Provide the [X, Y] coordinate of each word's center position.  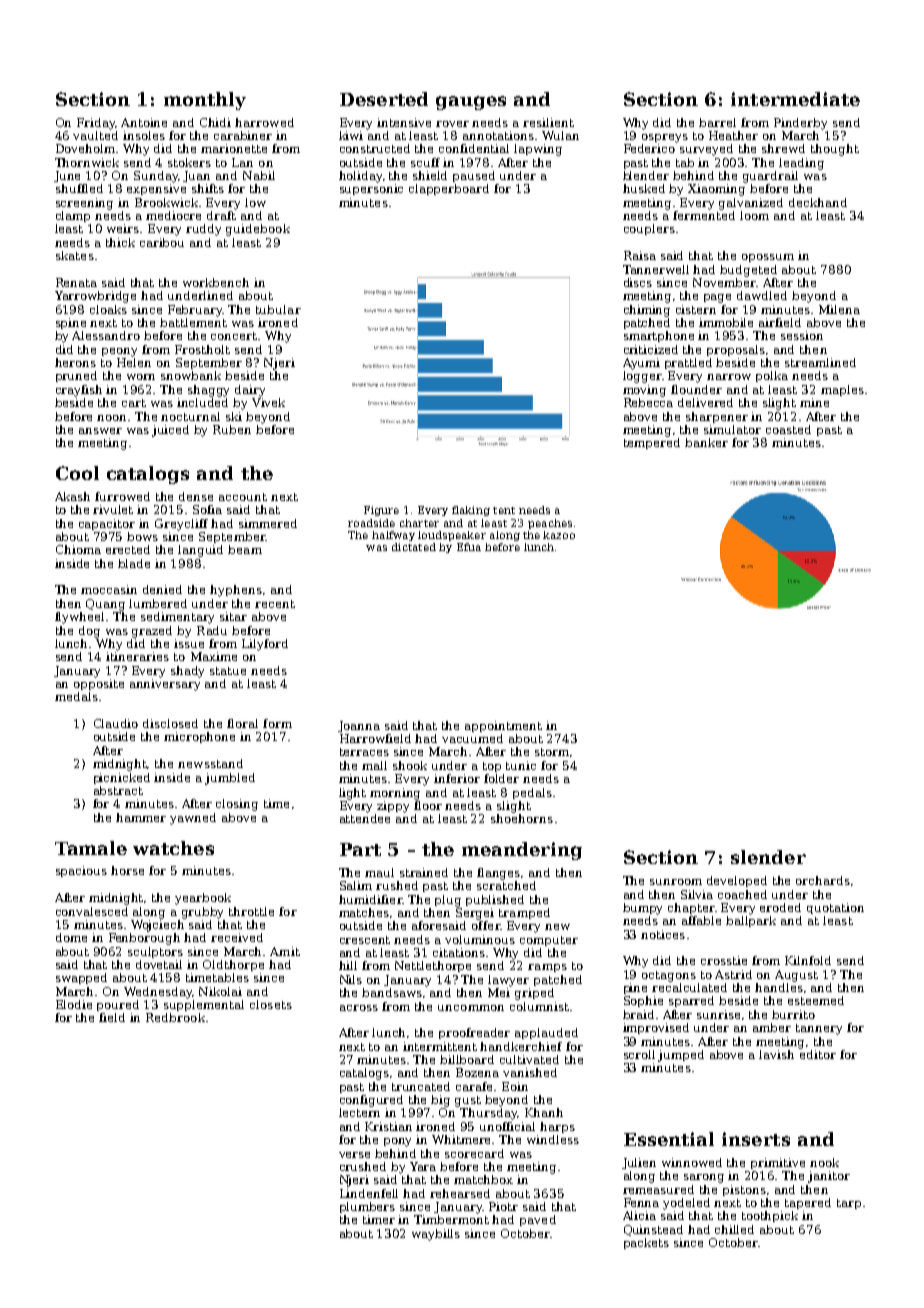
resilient [548, 122]
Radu [212, 630]
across [359, 1008]
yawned [193, 819]
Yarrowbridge [95, 297]
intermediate [795, 99]
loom [754, 215]
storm [552, 752]
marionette [234, 148]
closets [271, 1004]
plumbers [367, 1207]
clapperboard [449, 189]
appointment [503, 726]
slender [768, 857]
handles [779, 987]
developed [737, 881]
